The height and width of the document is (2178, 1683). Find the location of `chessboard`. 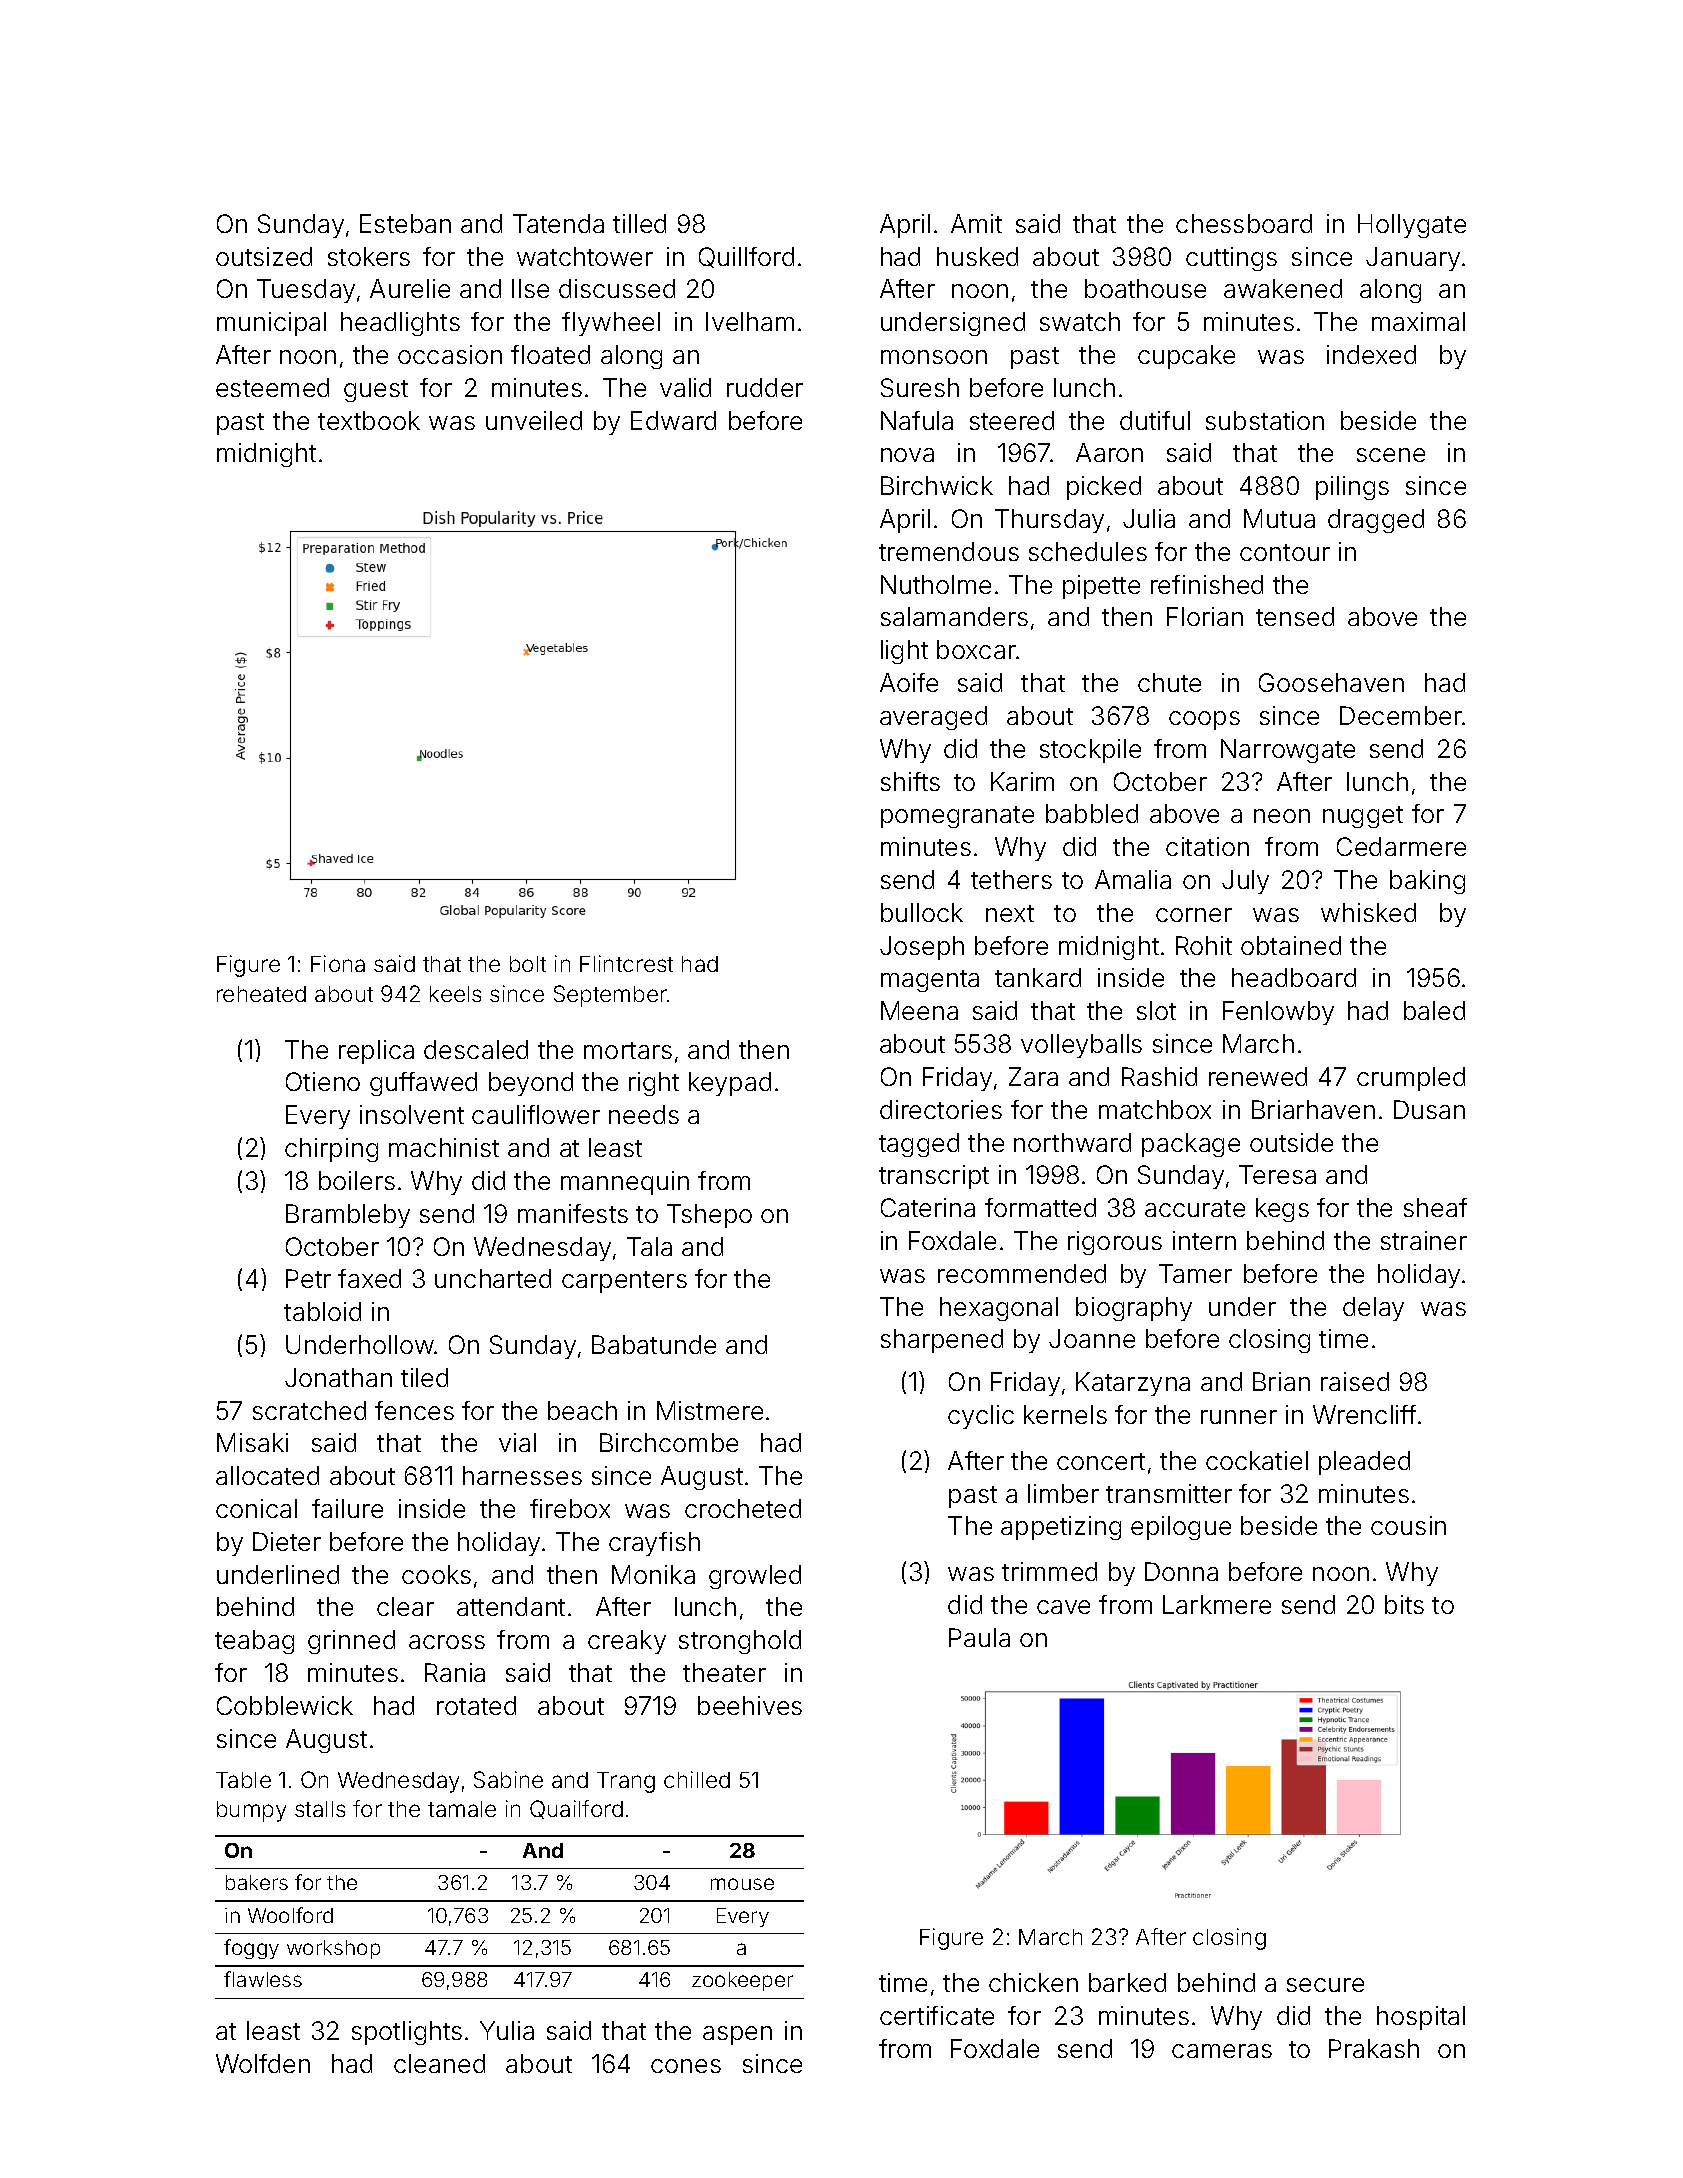

chessboard is located at coordinates (1244, 223).
